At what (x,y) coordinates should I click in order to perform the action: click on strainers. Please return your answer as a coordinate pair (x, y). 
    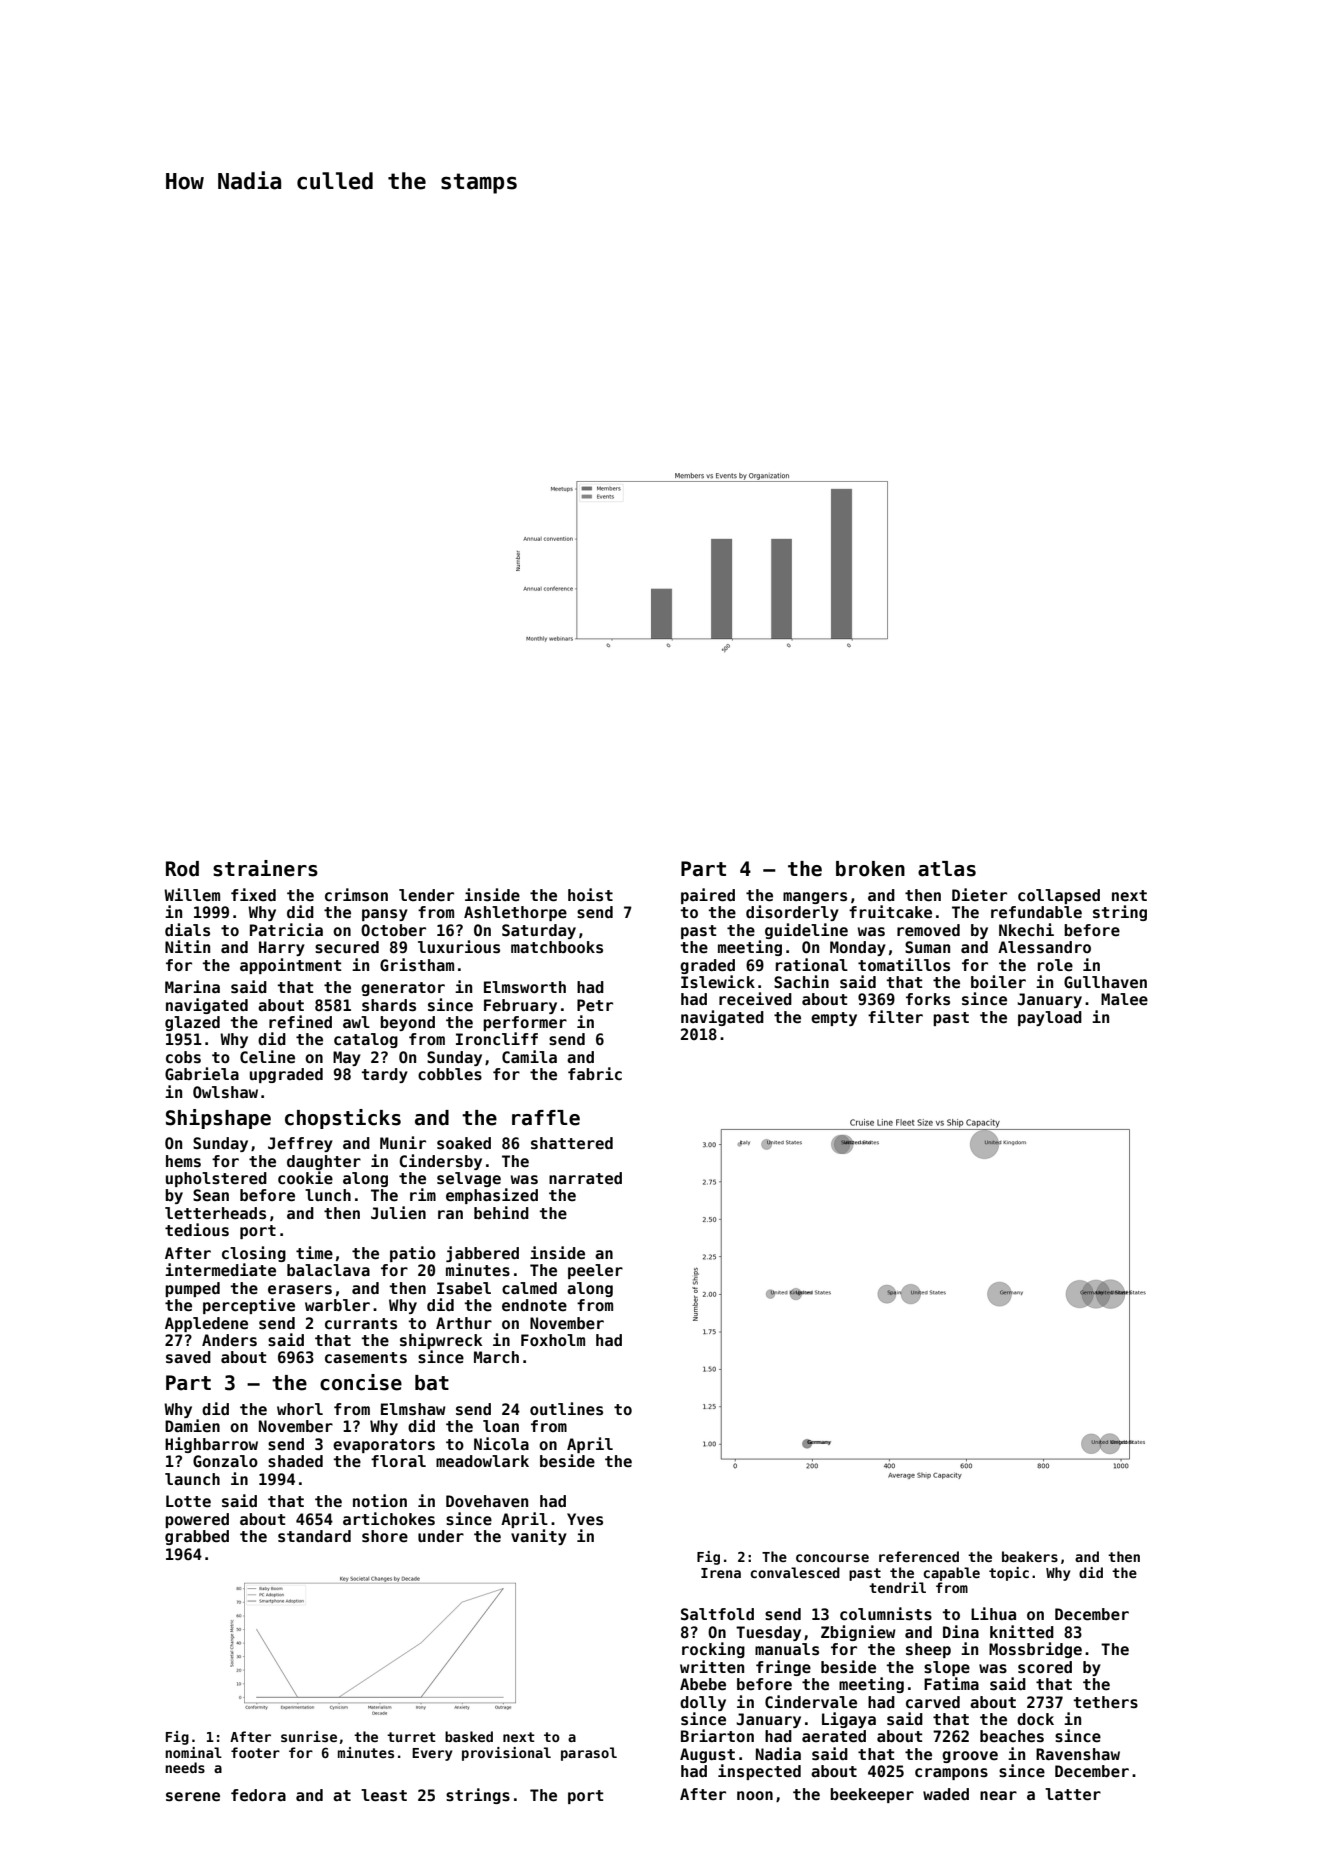
    Looking at the image, I should click on (265, 868).
